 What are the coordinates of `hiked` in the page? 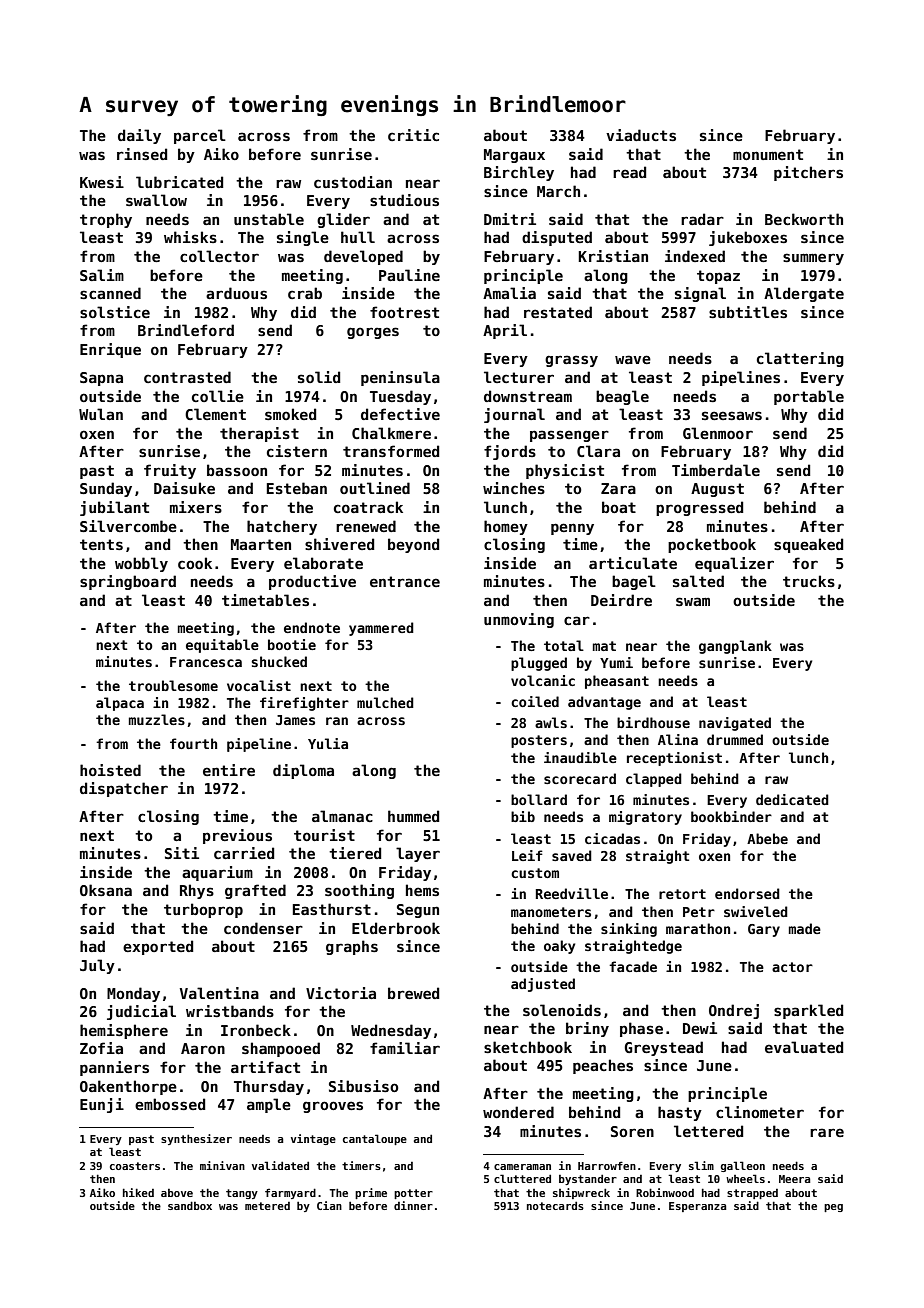 It's located at (138, 1192).
